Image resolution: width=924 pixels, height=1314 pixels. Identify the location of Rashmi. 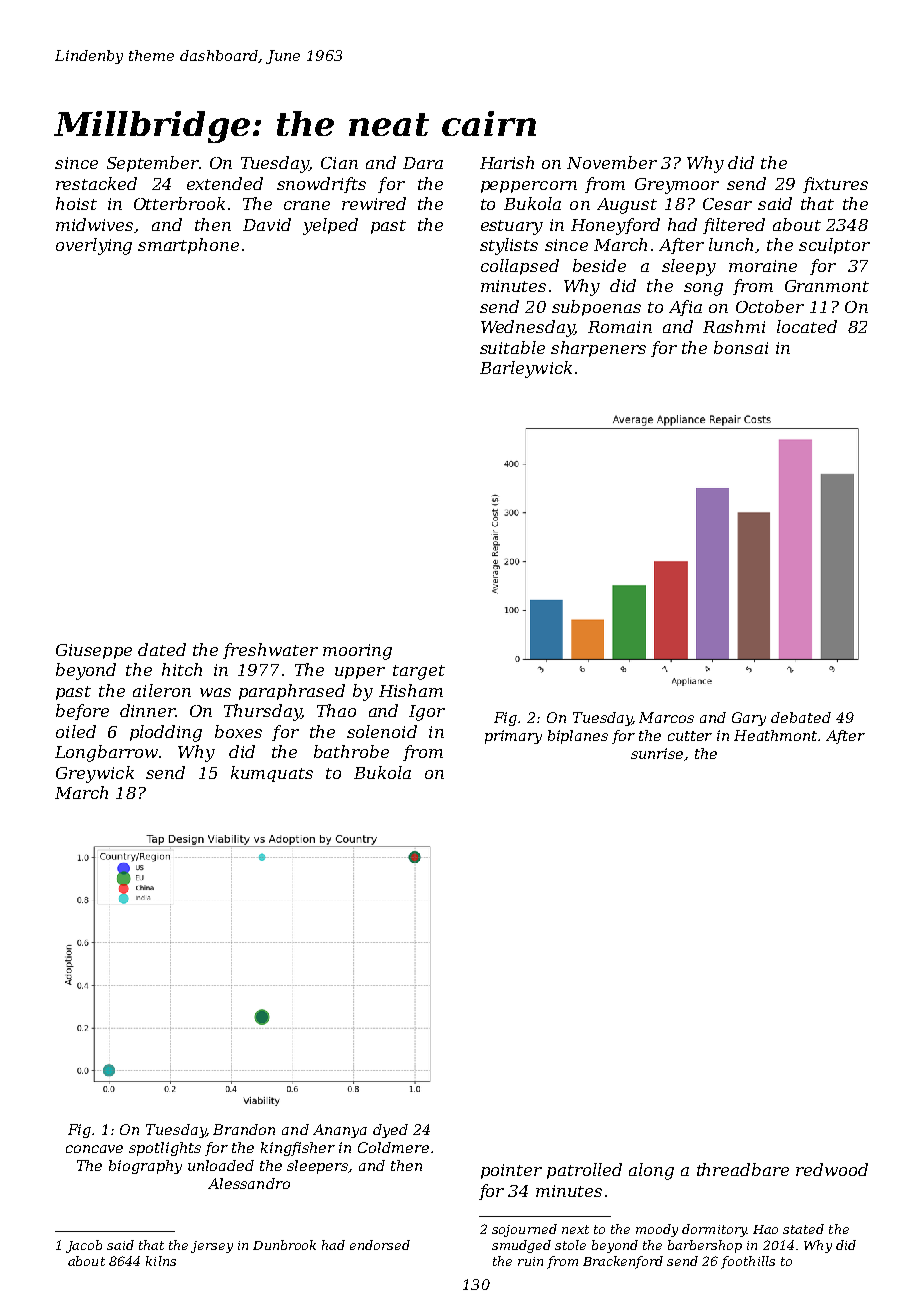
(734, 326).
